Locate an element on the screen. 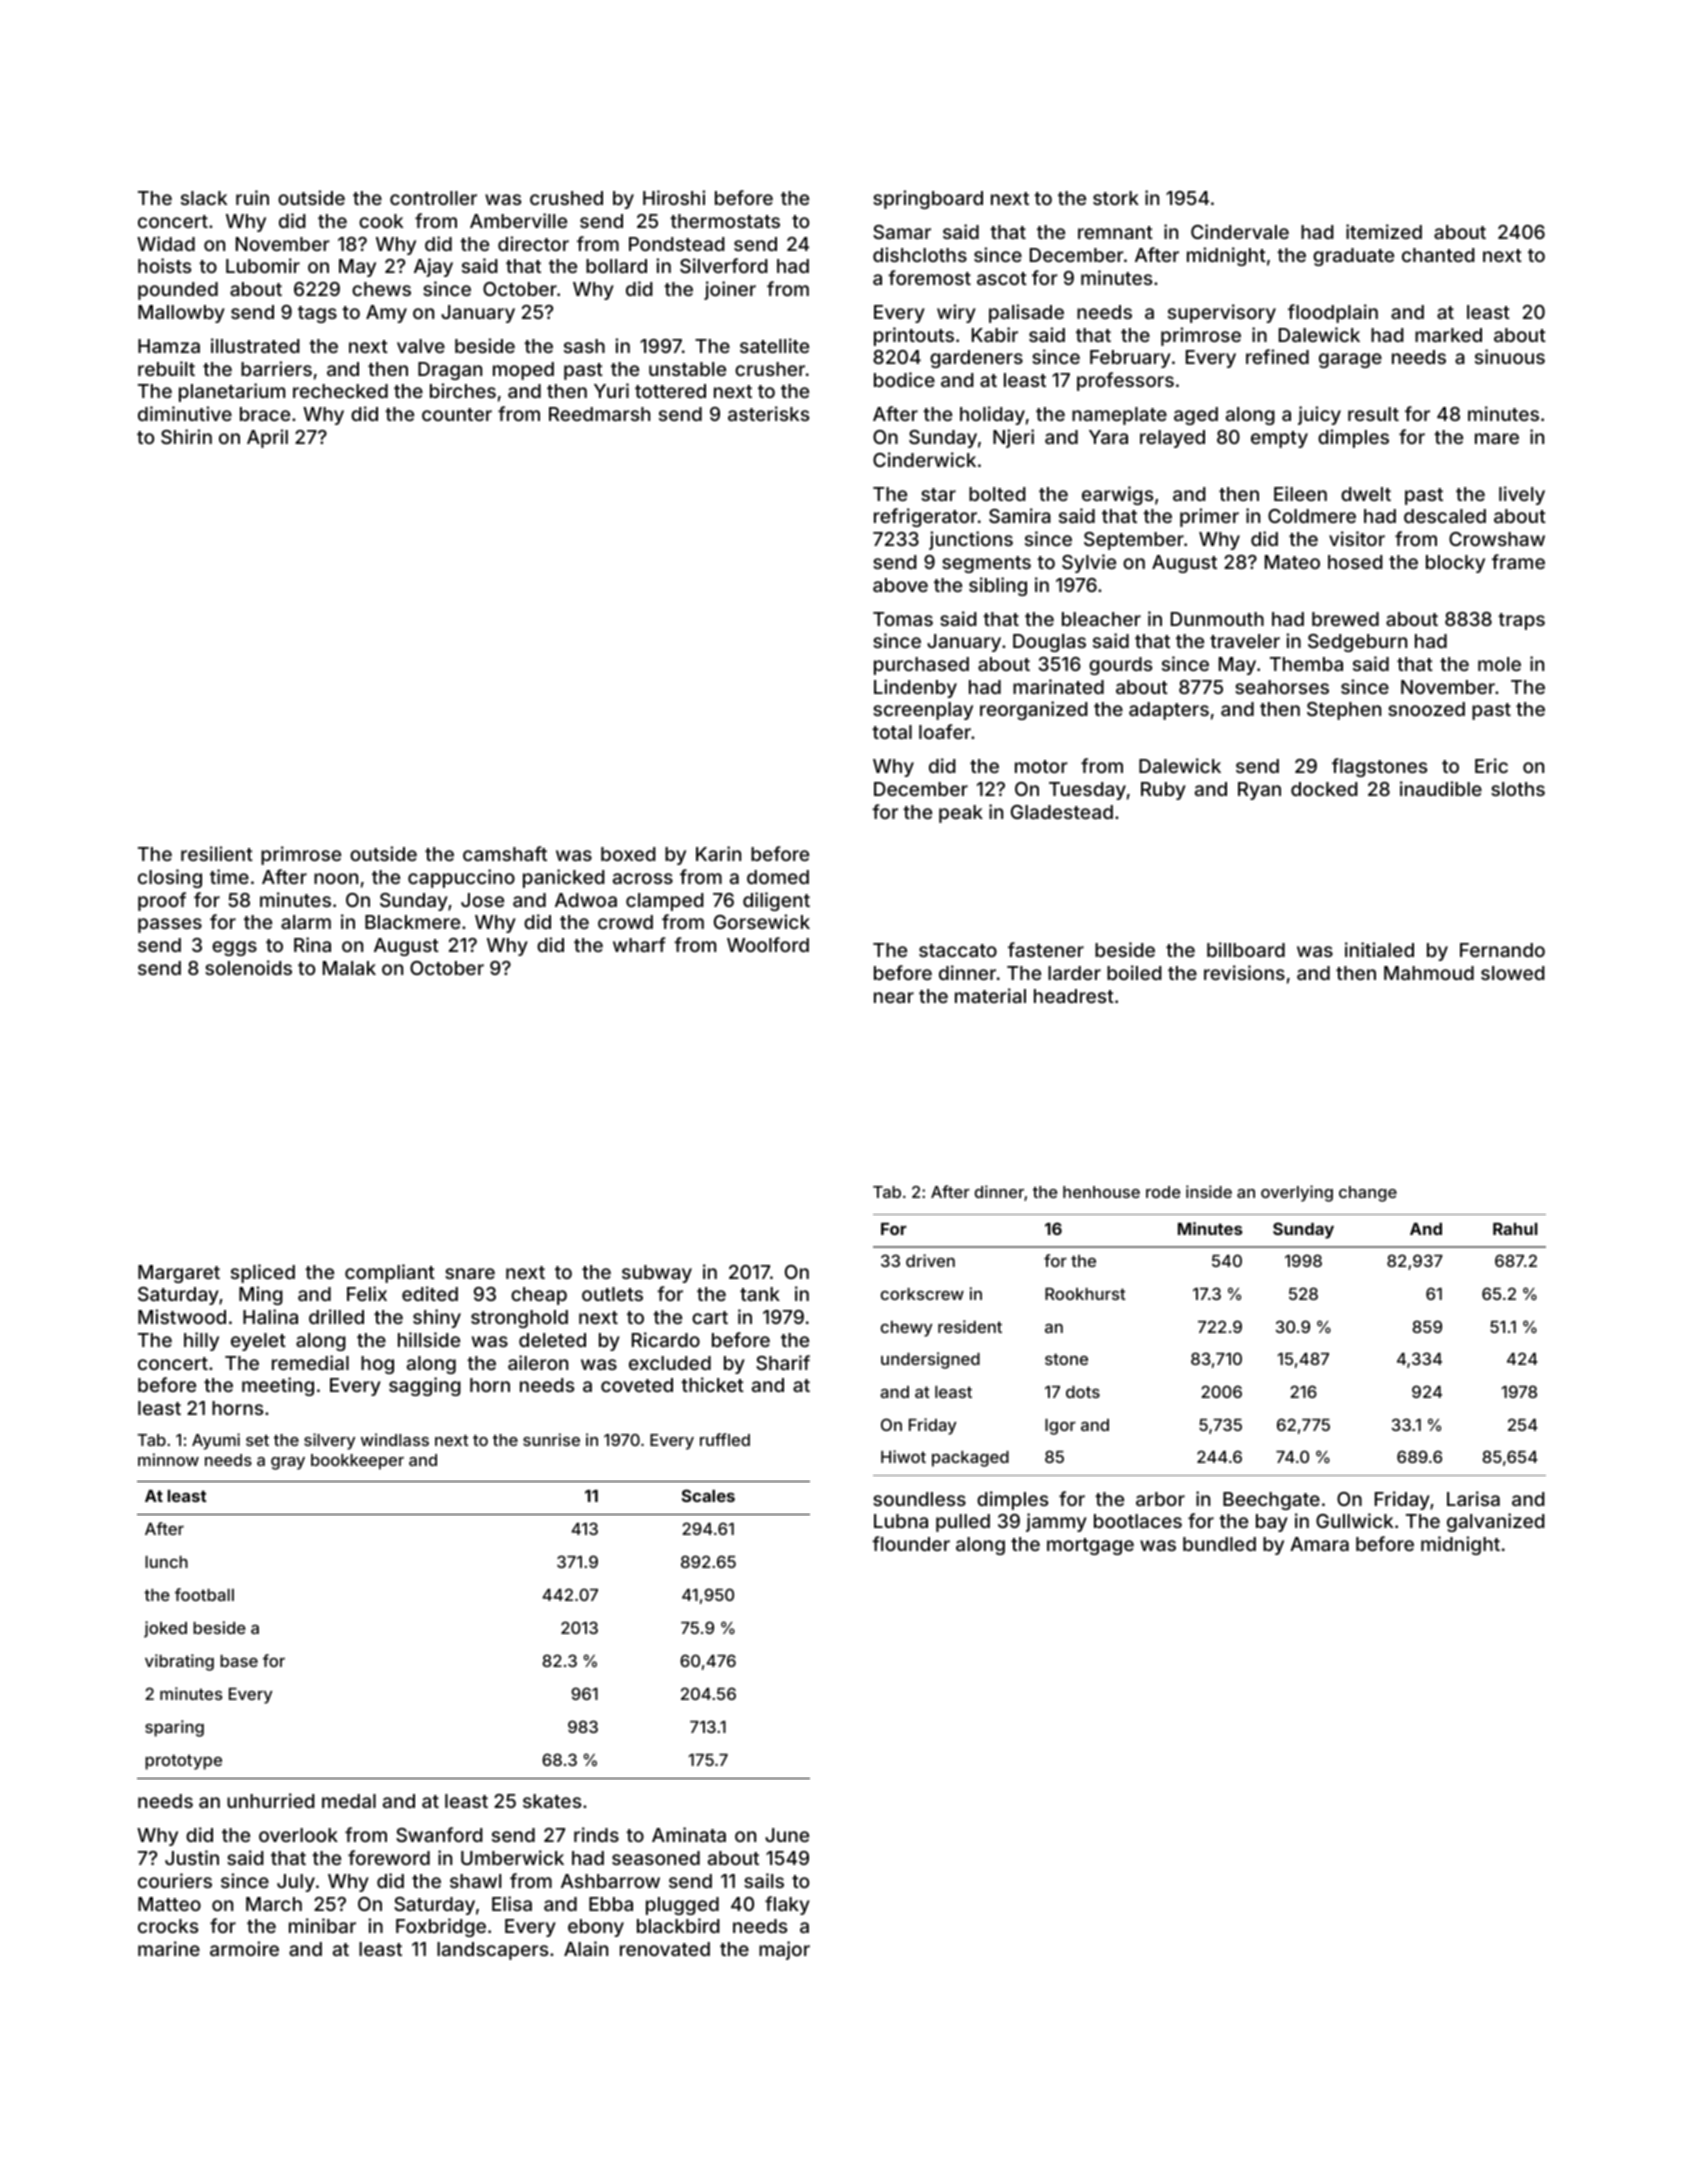 This screenshot has height=2178, width=1683. near is located at coordinates (894, 997).
